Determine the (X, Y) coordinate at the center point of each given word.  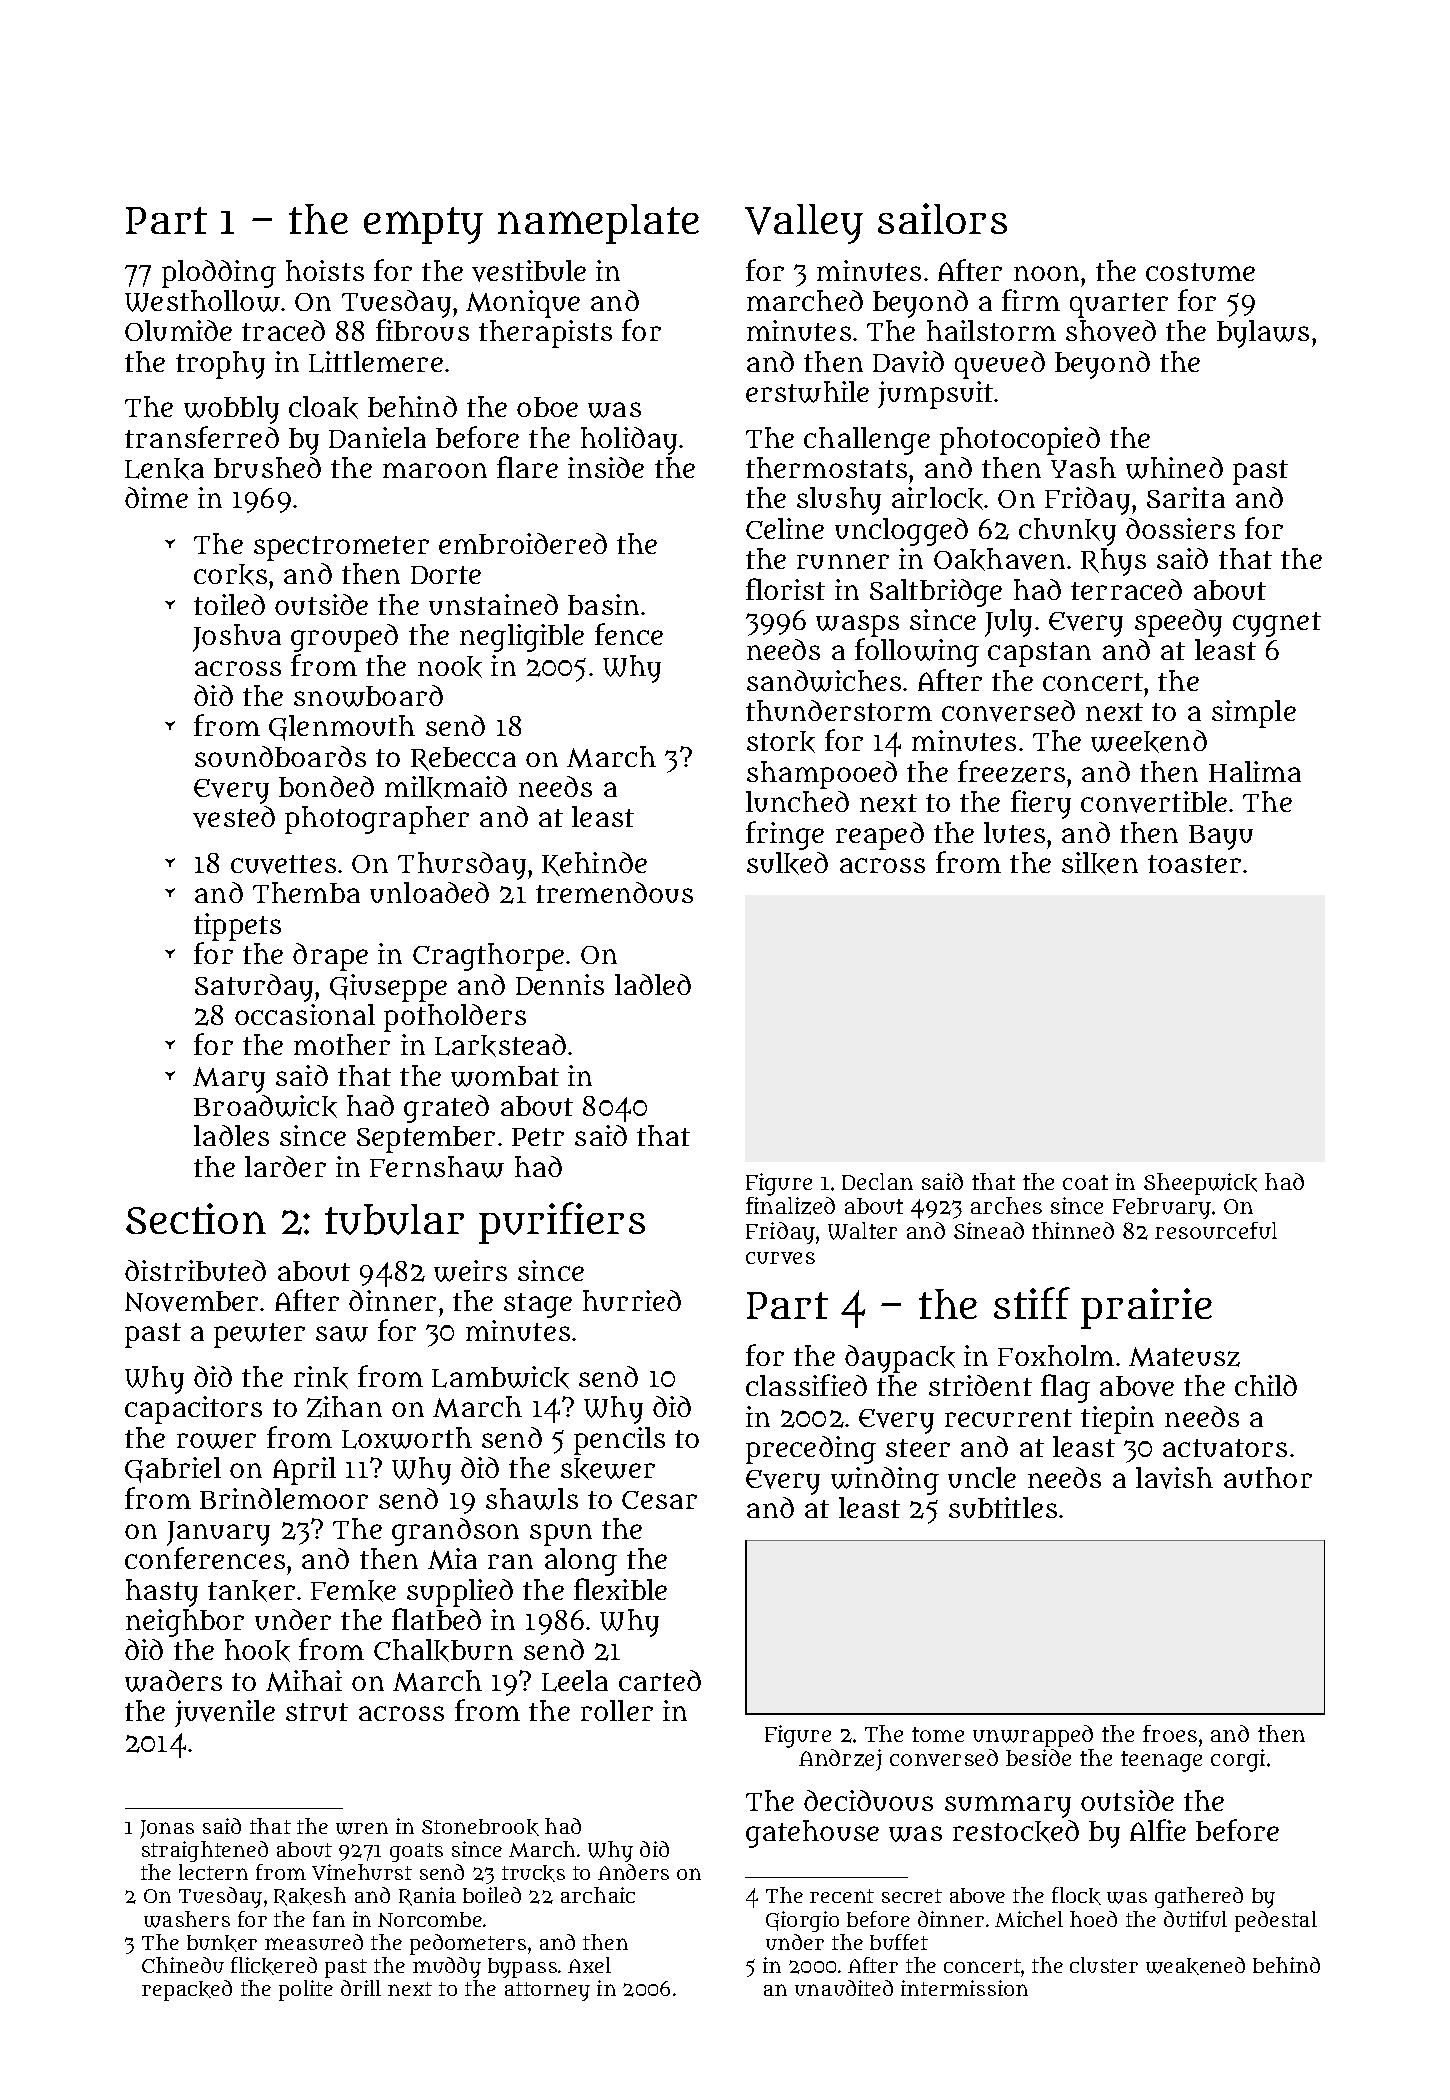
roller (617, 1710)
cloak (323, 407)
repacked (187, 1990)
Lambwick (500, 1377)
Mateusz (1184, 1357)
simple (1254, 714)
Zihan (344, 1407)
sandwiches (824, 681)
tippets (237, 927)
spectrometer (341, 548)
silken (1100, 863)
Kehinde (594, 864)
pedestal (1276, 1921)
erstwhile (807, 392)
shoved (1111, 331)
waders (173, 1681)
